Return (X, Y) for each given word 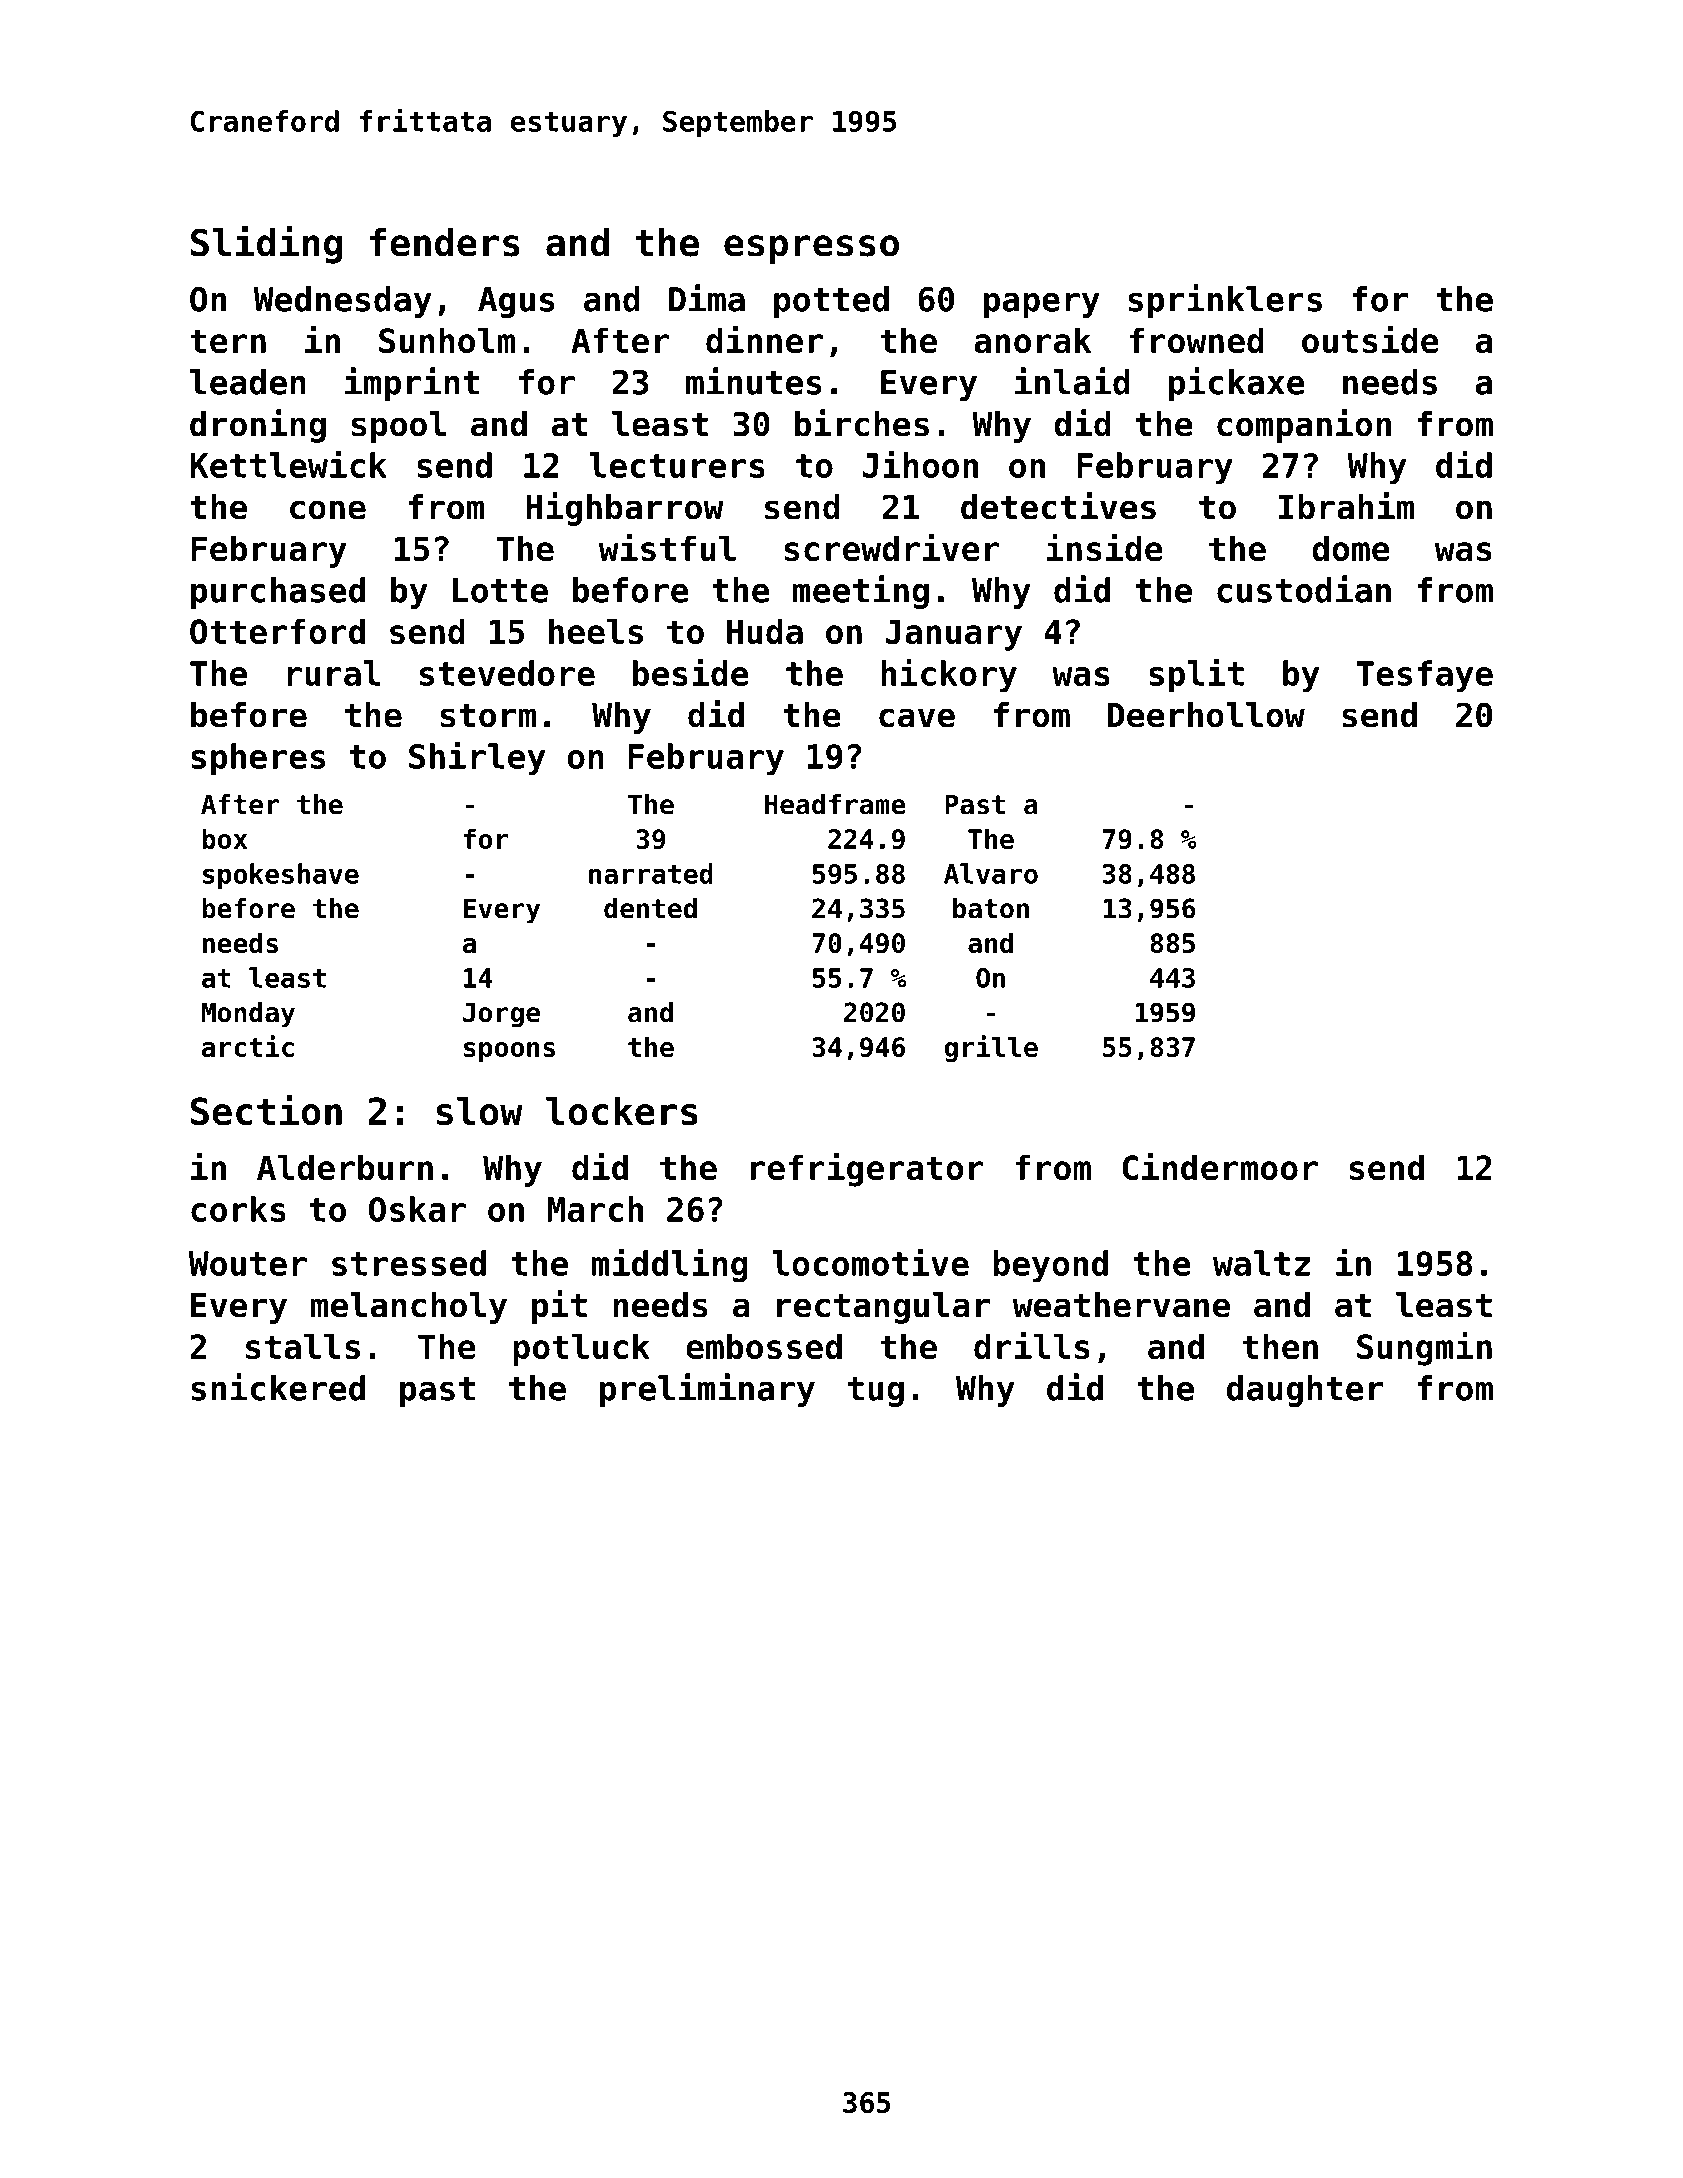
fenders (445, 242)
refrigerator (867, 1170)
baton (991, 908)
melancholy (409, 1308)
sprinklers (1225, 301)
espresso (811, 249)
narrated (651, 873)
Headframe (835, 804)
